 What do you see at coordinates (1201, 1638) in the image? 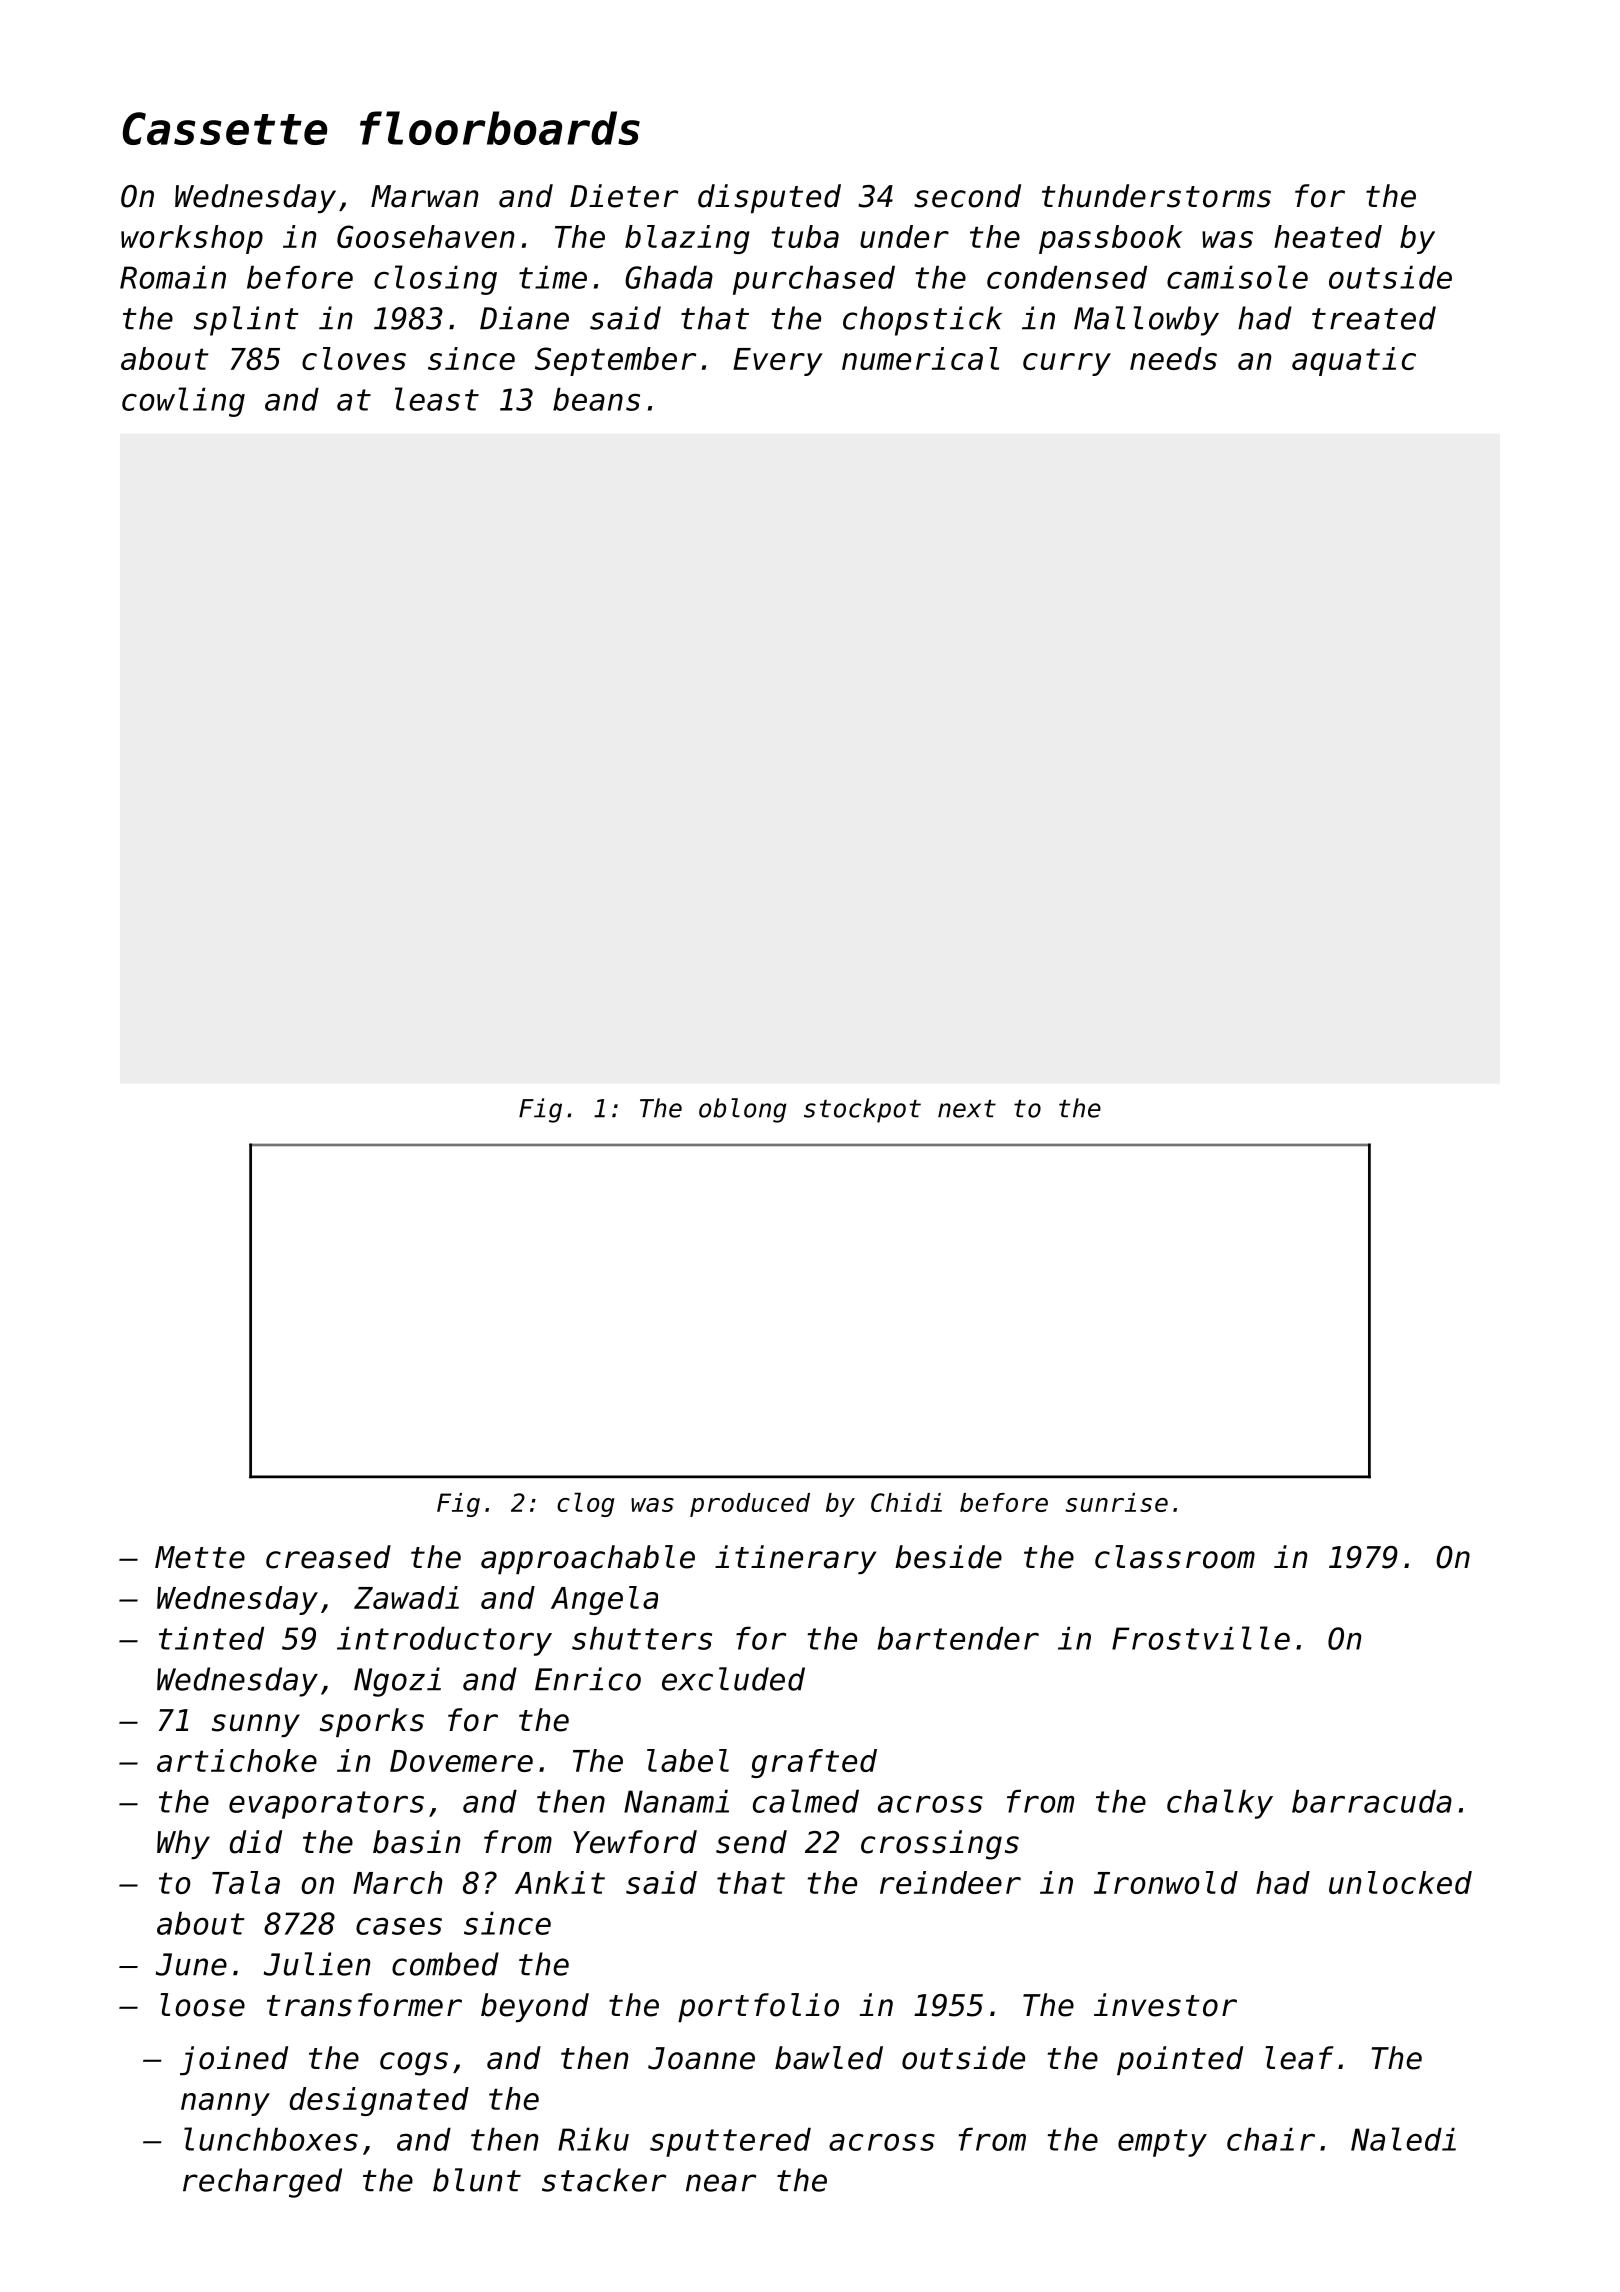
I see `Frostville` at bounding box center [1201, 1638].
